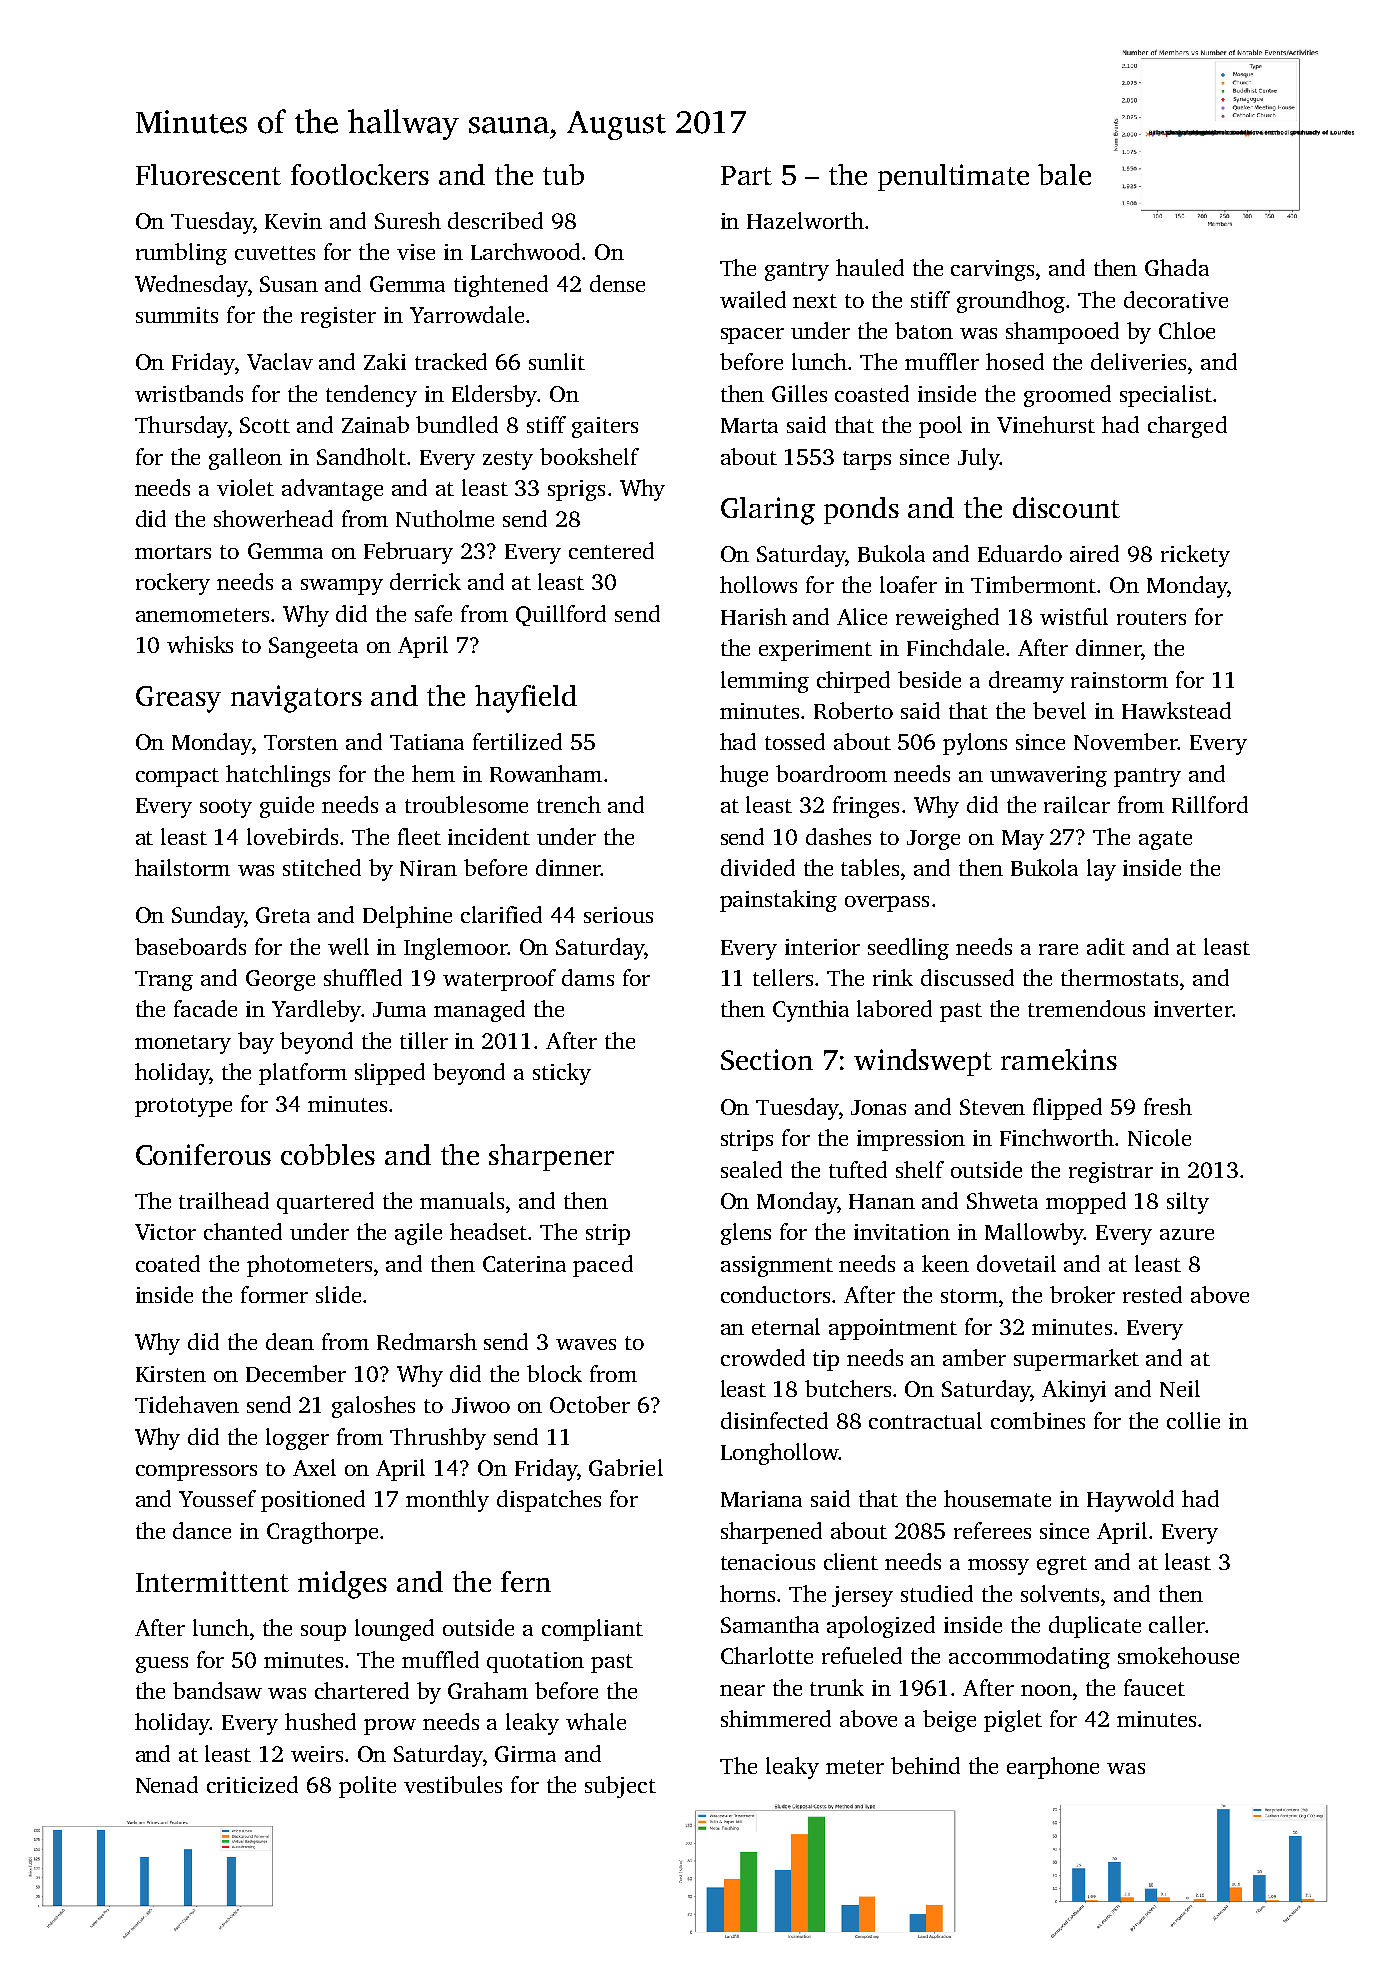 The height and width of the screenshot is (1969, 1386). Describe the element at coordinates (1195, 556) in the screenshot. I see `rickety` at that location.
